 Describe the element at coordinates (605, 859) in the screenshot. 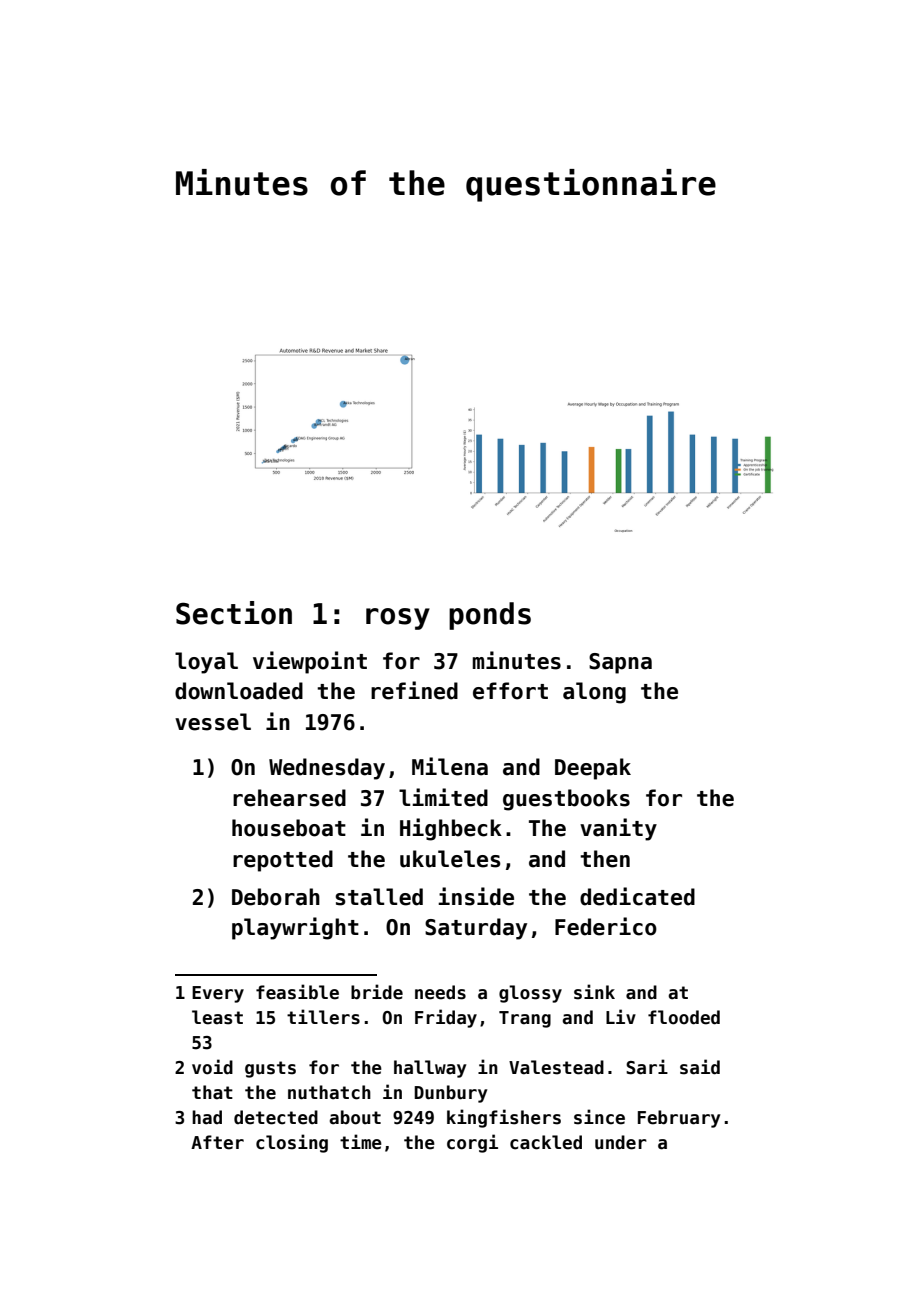

I see `then` at that location.
